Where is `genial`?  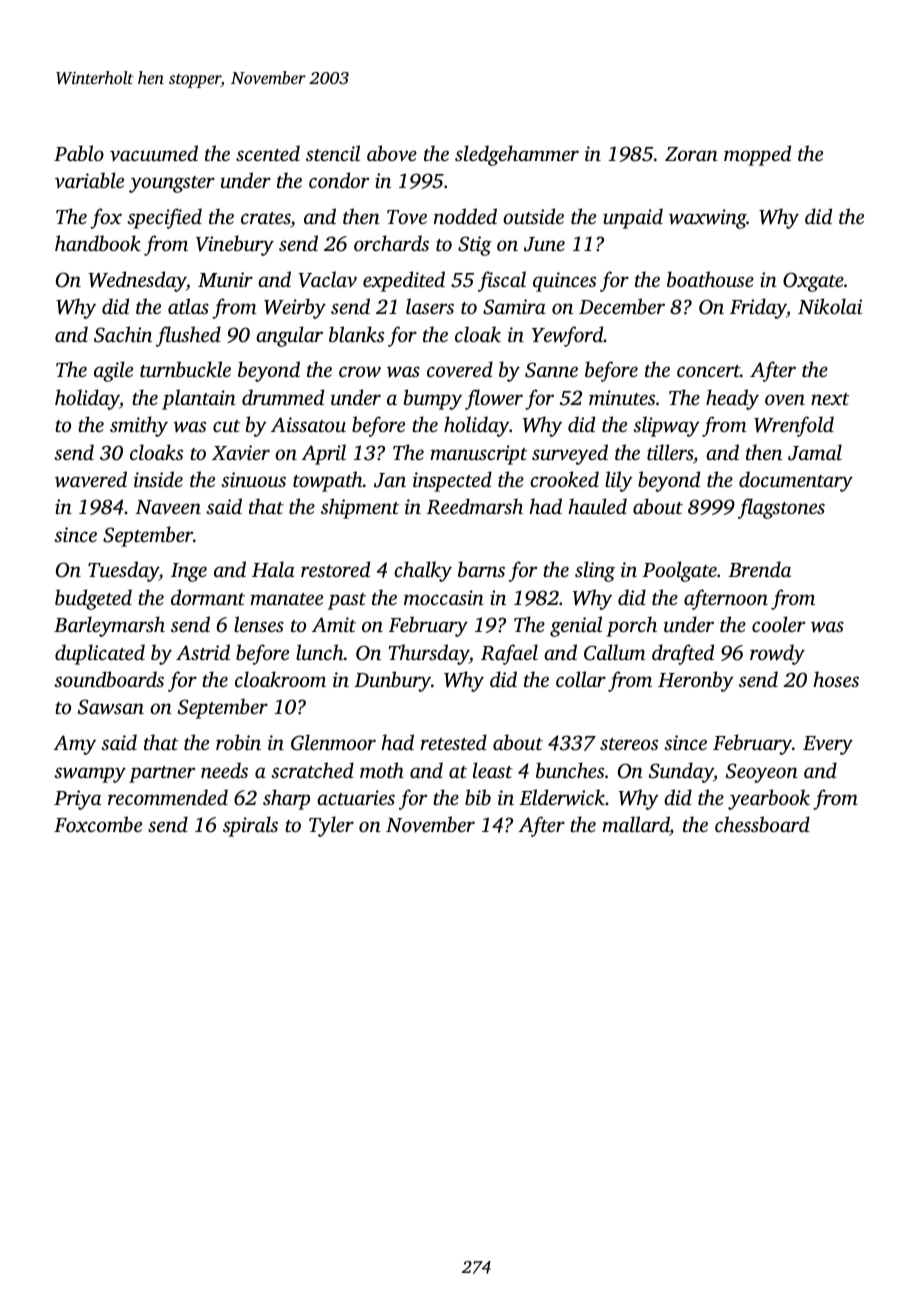 genial is located at coordinates (576, 626).
